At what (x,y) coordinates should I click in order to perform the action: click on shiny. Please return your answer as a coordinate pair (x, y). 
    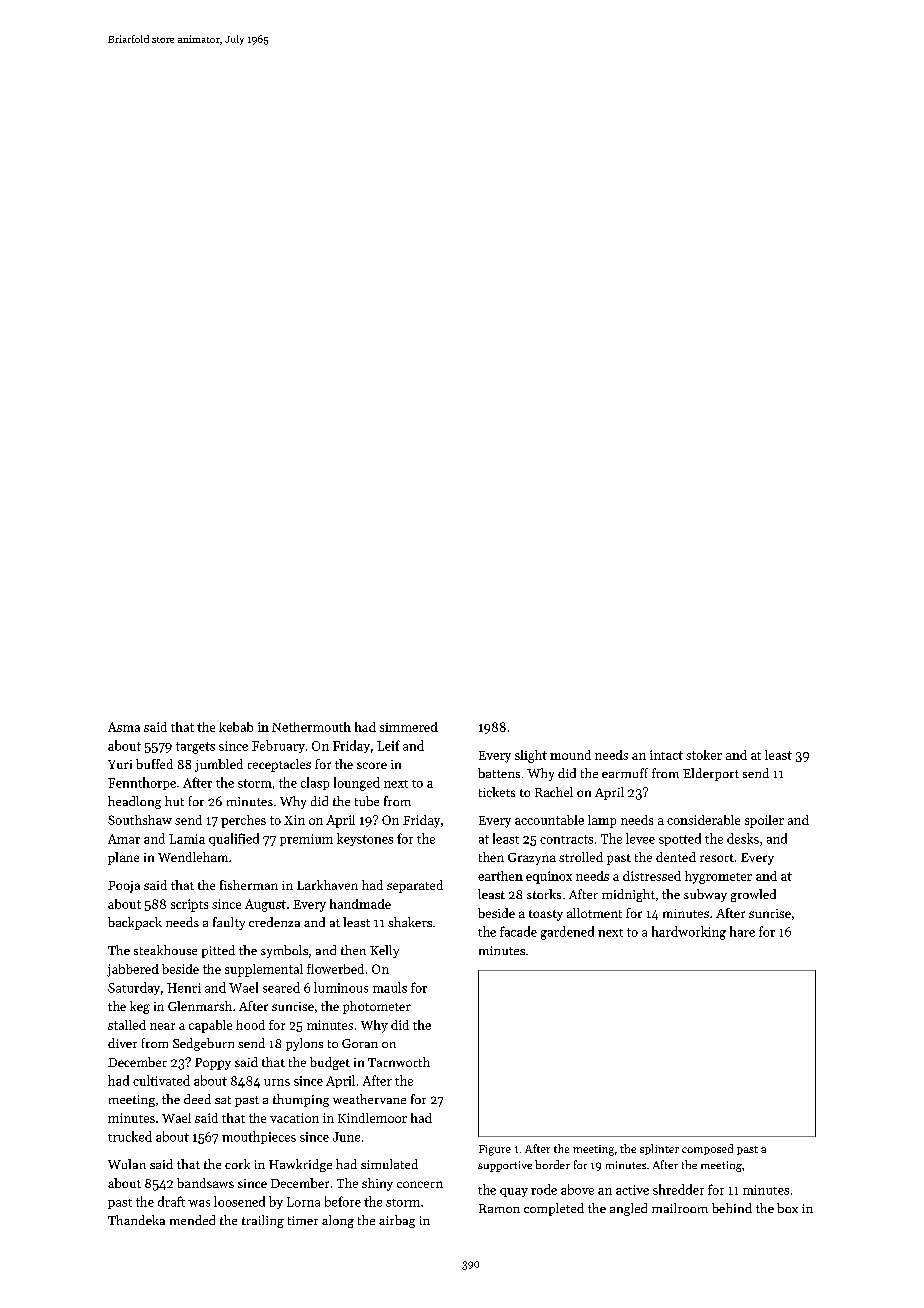
    Looking at the image, I should click on (377, 1184).
